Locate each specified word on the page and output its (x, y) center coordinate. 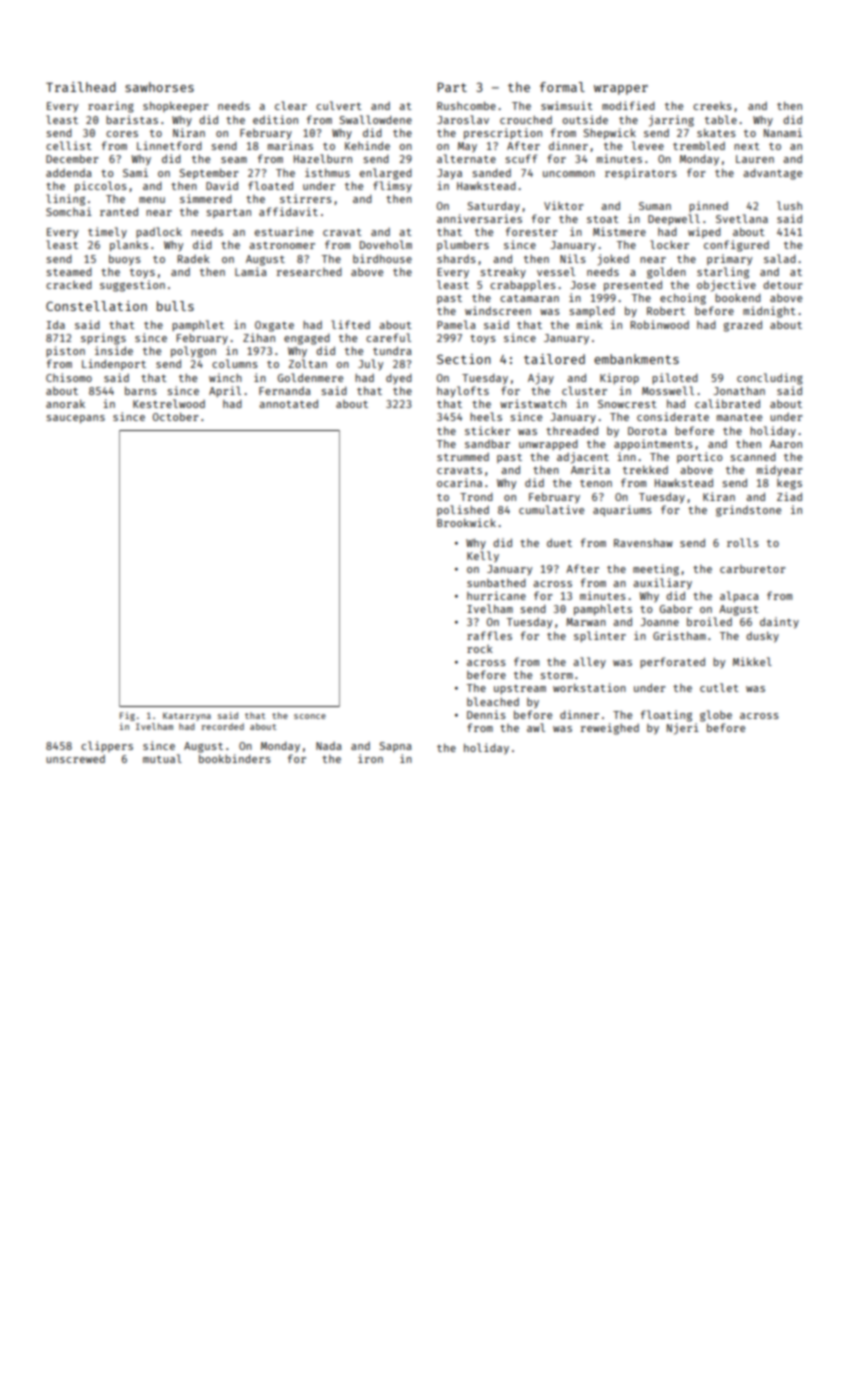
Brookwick (466, 522)
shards (456, 259)
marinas (290, 145)
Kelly (483, 556)
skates (716, 132)
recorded (222, 726)
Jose (583, 285)
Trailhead (81, 87)
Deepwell (674, 219)
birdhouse (382, 258)
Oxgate (274, 326)
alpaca (739, 596)
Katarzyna (187, 716)
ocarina (459, 482)
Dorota (647, 431)
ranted (119, 211)
